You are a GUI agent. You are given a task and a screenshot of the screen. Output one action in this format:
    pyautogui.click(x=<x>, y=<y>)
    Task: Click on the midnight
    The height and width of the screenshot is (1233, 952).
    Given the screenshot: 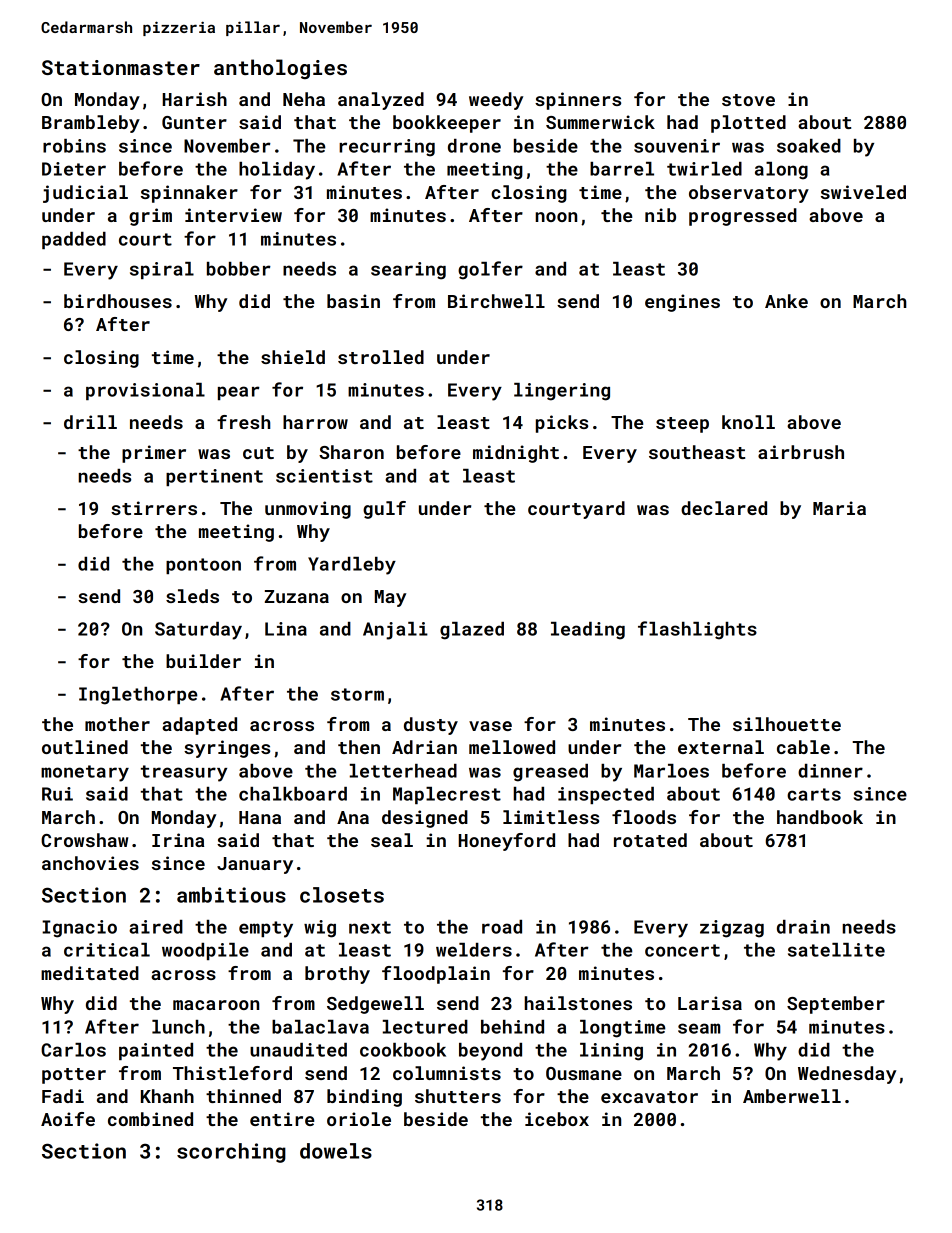 What is the action you would take?
    pyautogui.click(x=516, y=454)
